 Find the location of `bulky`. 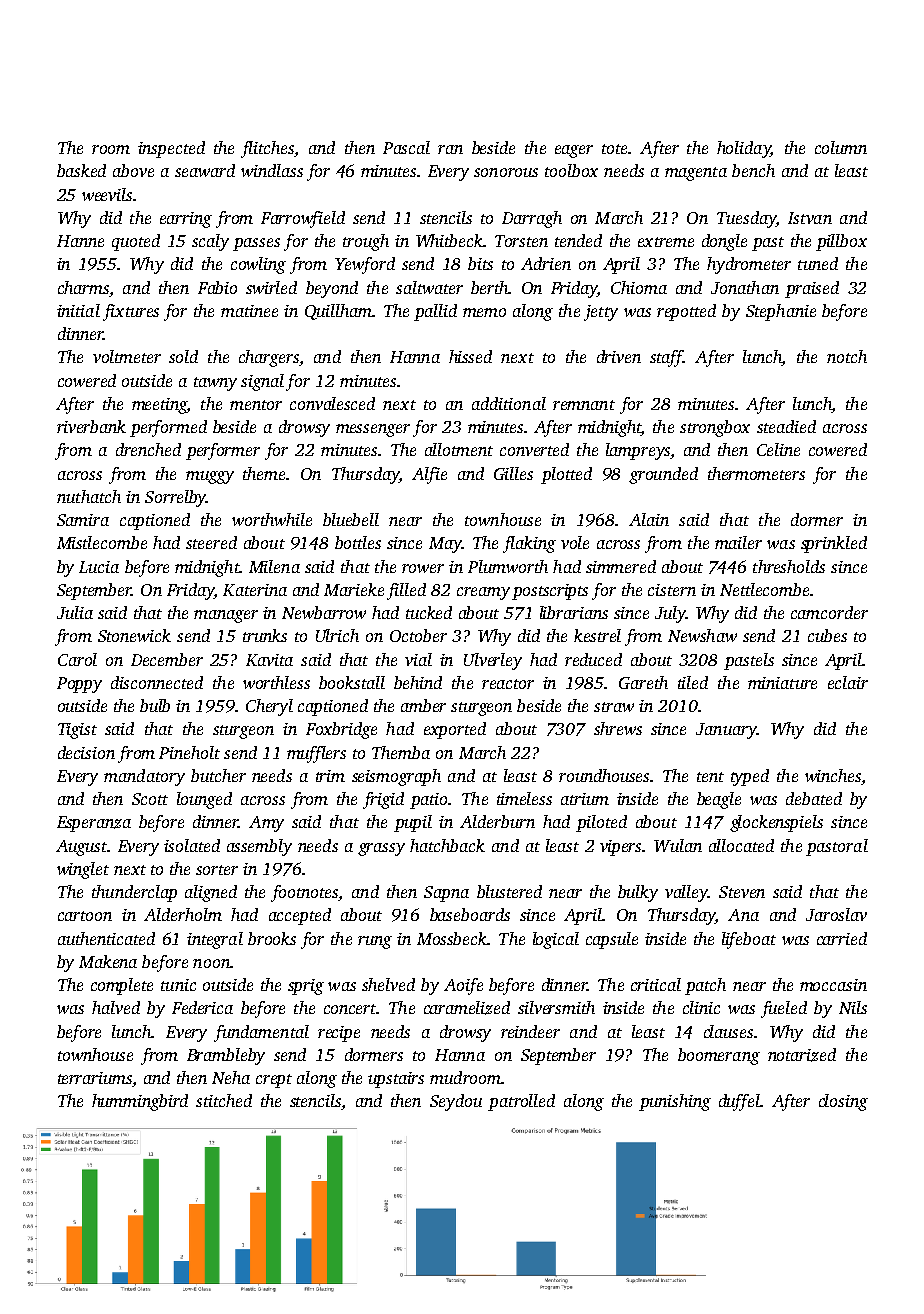

bulky is located at coordinates (638, 893).
